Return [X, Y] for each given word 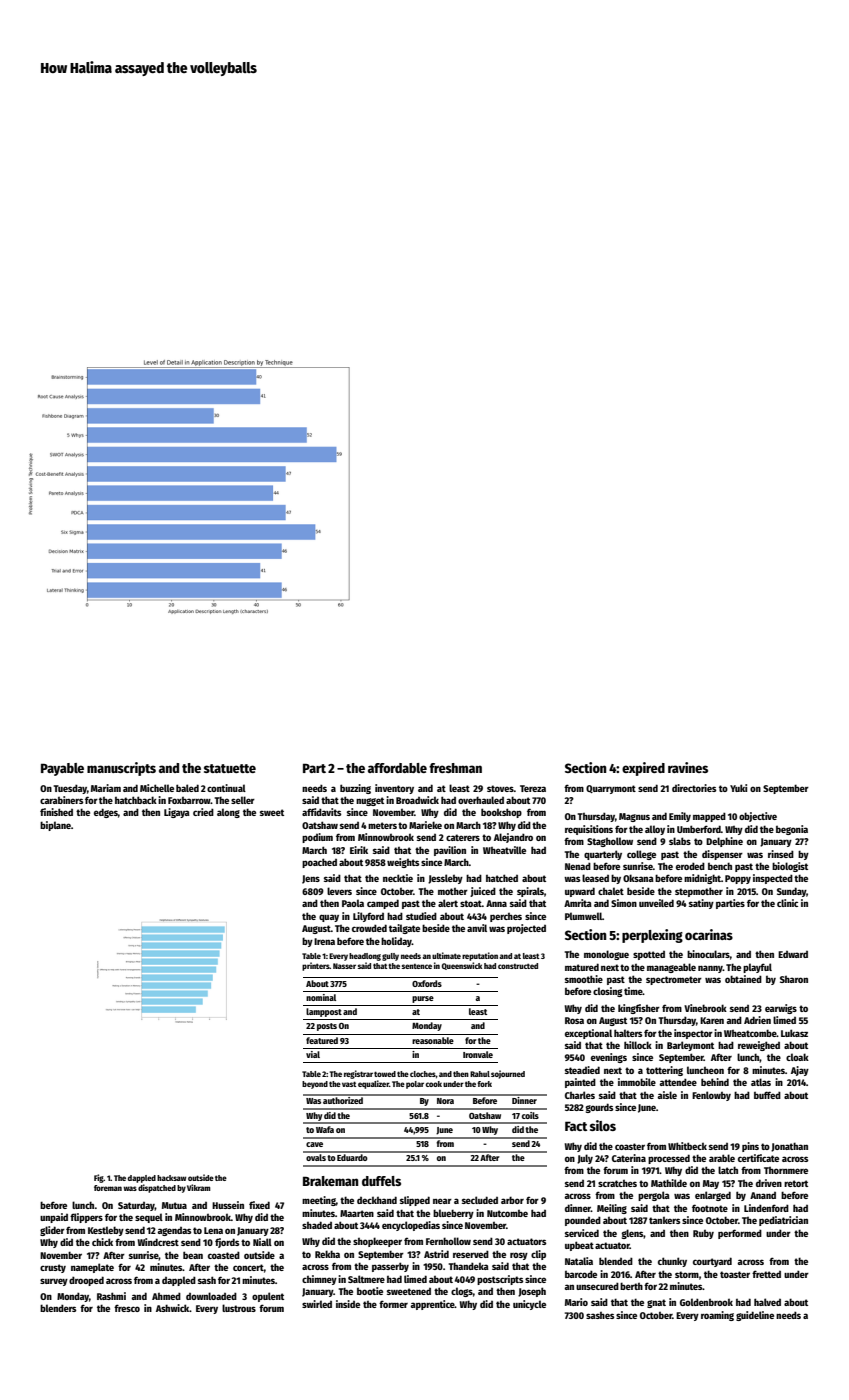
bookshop [501, 813]
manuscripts [121, 769]
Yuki [738, 788]
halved [767, 1302]
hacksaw [172, 1178]
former [393, 1304]
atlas [761, 1082]
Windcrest [158, 1242]
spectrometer [674, 980]
